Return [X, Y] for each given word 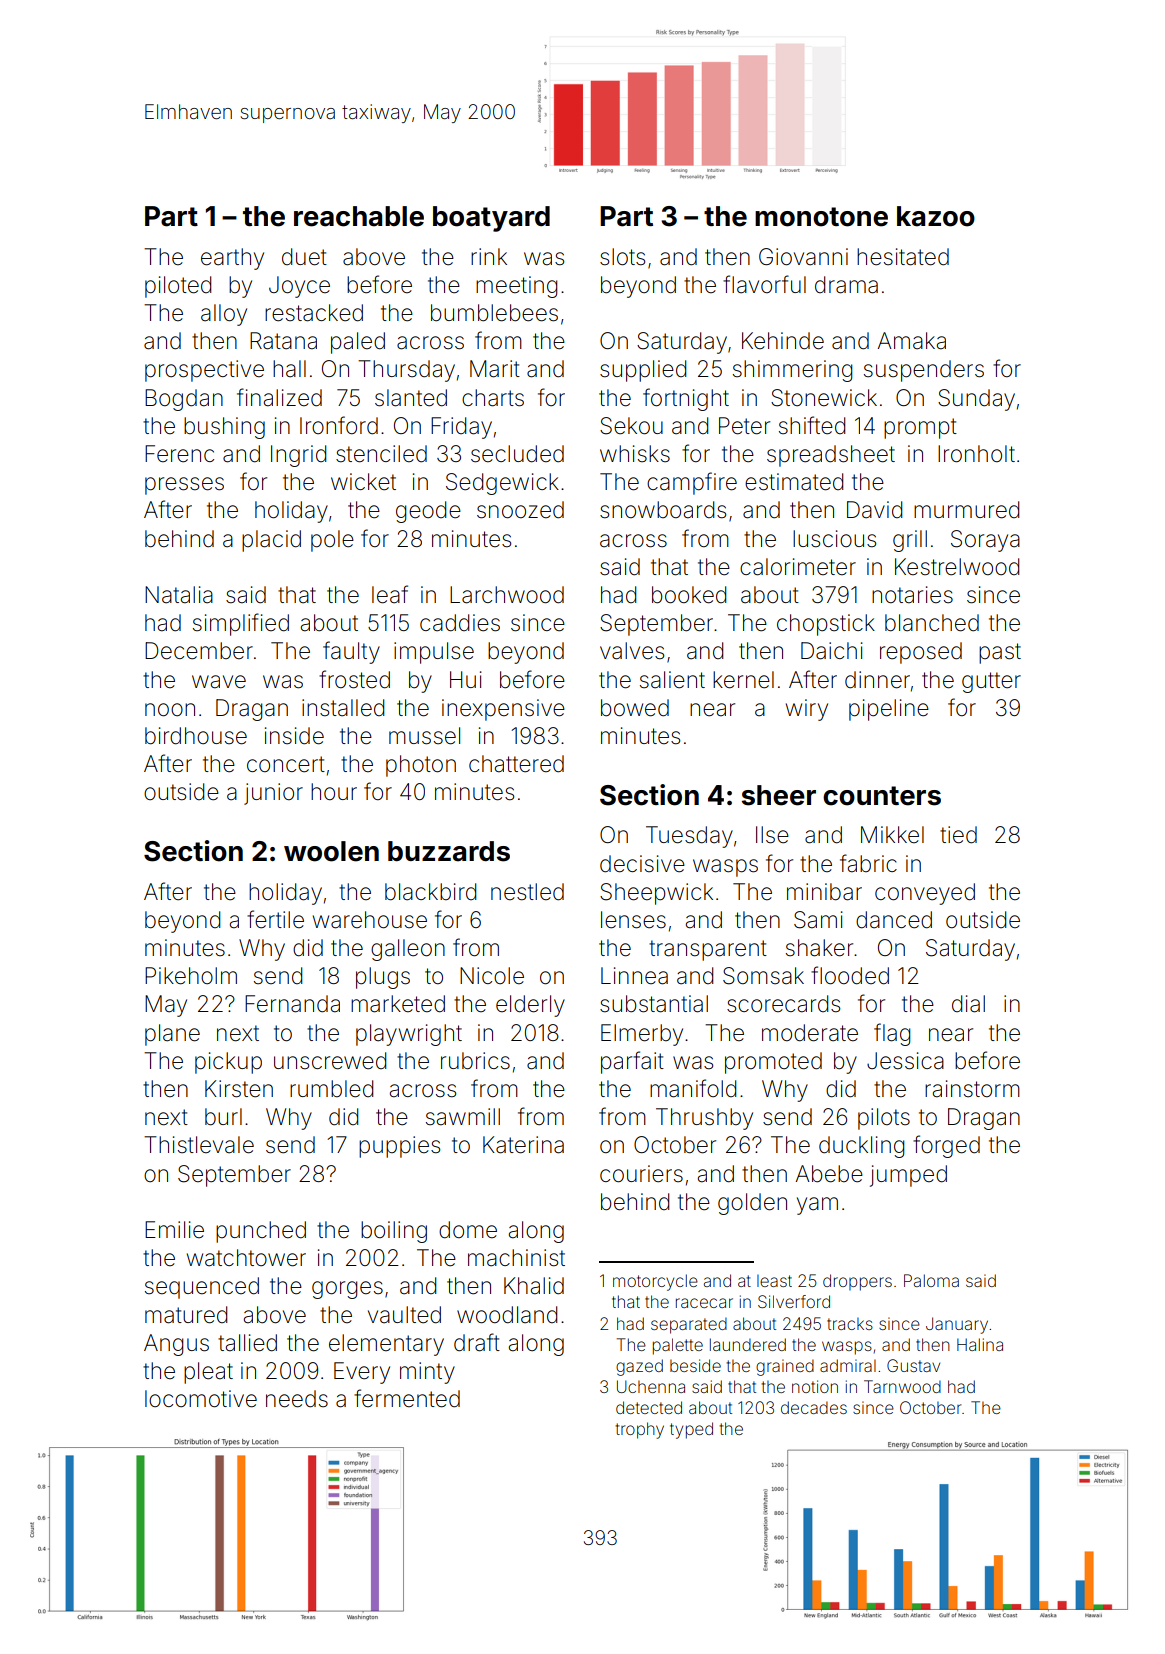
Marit [495, 369]
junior [273, 794]
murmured [966, 510]
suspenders [924, 371]
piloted [178, 287]
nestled [527, 892]
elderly [530, 1006]
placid [271, 541]
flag [892, 1034]
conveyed [925, 894]
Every [362, 1373]
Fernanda [292, 1004]
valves [632, 651]
